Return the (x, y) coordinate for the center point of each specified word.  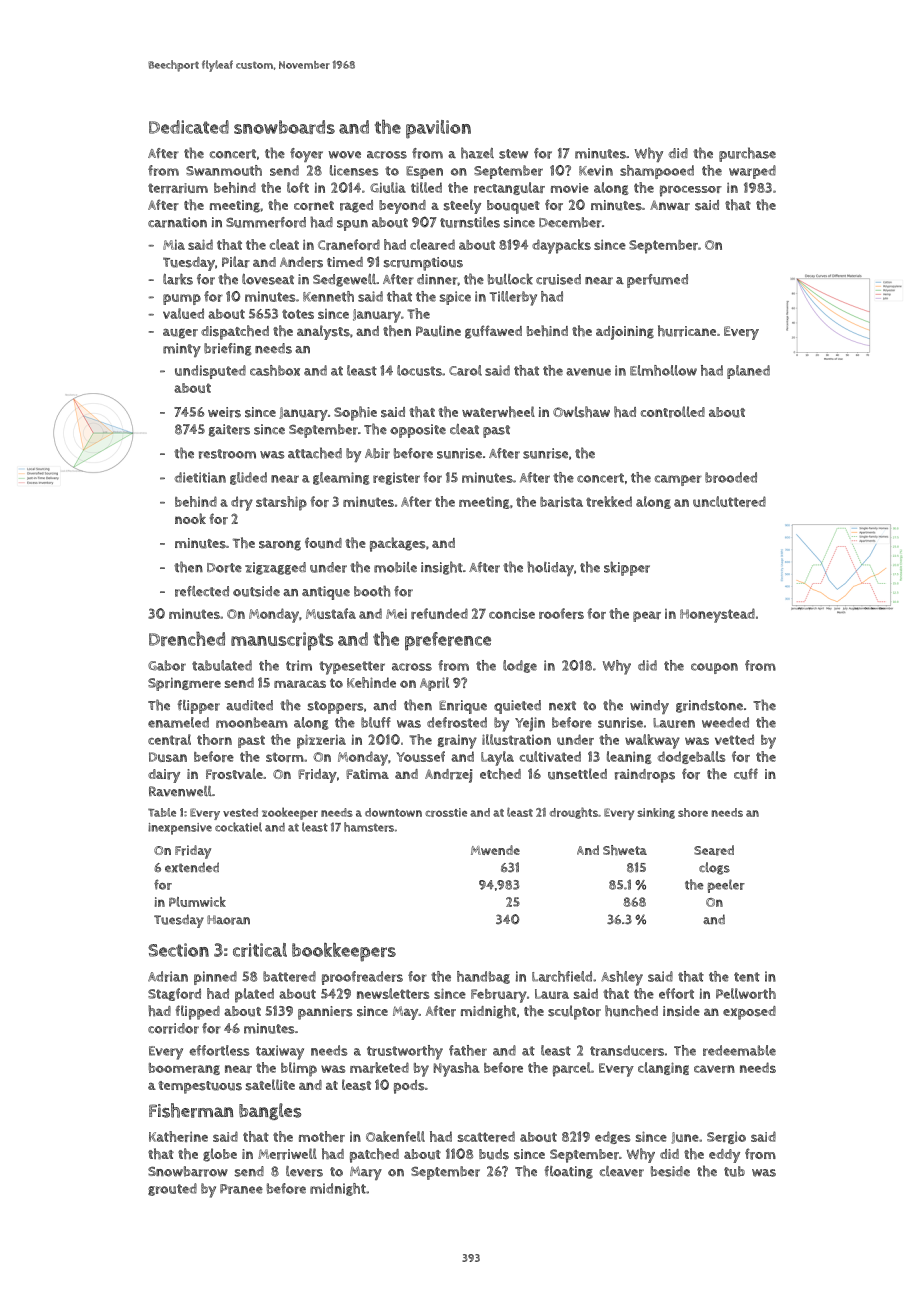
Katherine (178, 1136)
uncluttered (729, 501)
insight (442, 568)
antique (326, 593)
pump (182, 299)
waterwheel (498, 412)
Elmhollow (663, 370)
